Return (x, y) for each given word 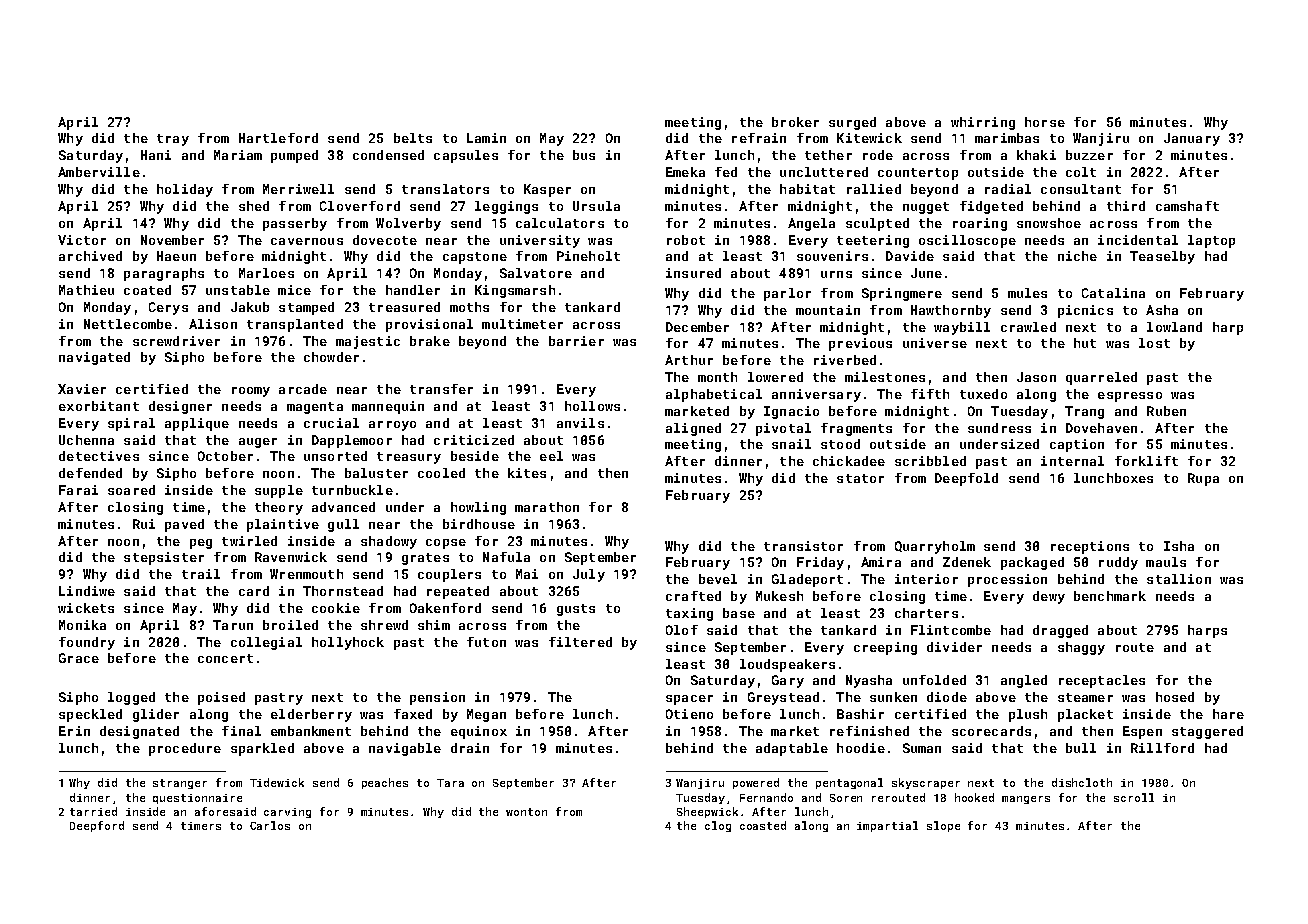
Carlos (270, 825)
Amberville (99, 172)
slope (943, 826)
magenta (315, 408)
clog (718, 826)
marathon (547, 507)
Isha (1179, 546)
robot (686, 240)
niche (1077, 256)
